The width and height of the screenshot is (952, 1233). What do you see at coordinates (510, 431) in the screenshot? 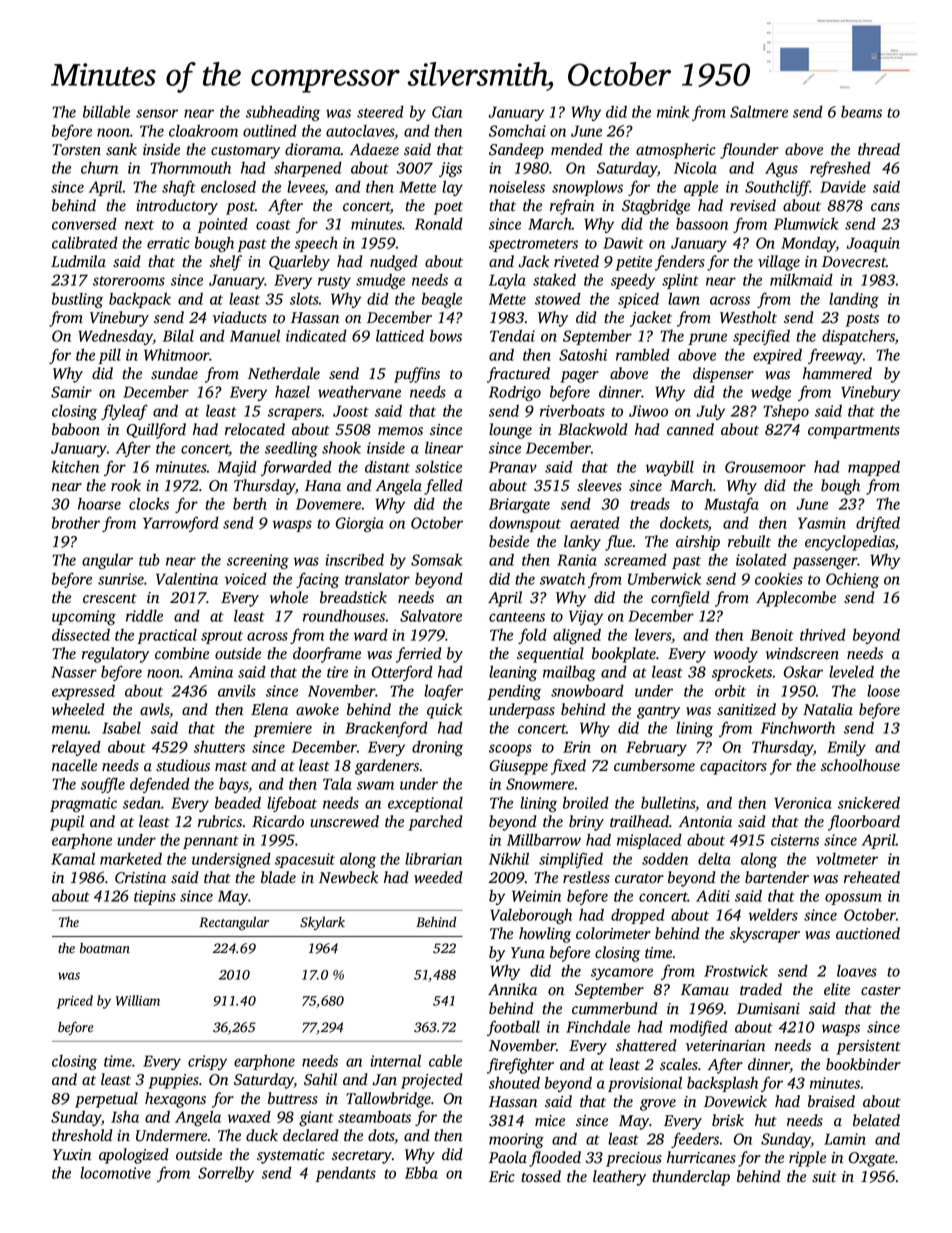
I see `lounge` at bounding box center [510, 431].
